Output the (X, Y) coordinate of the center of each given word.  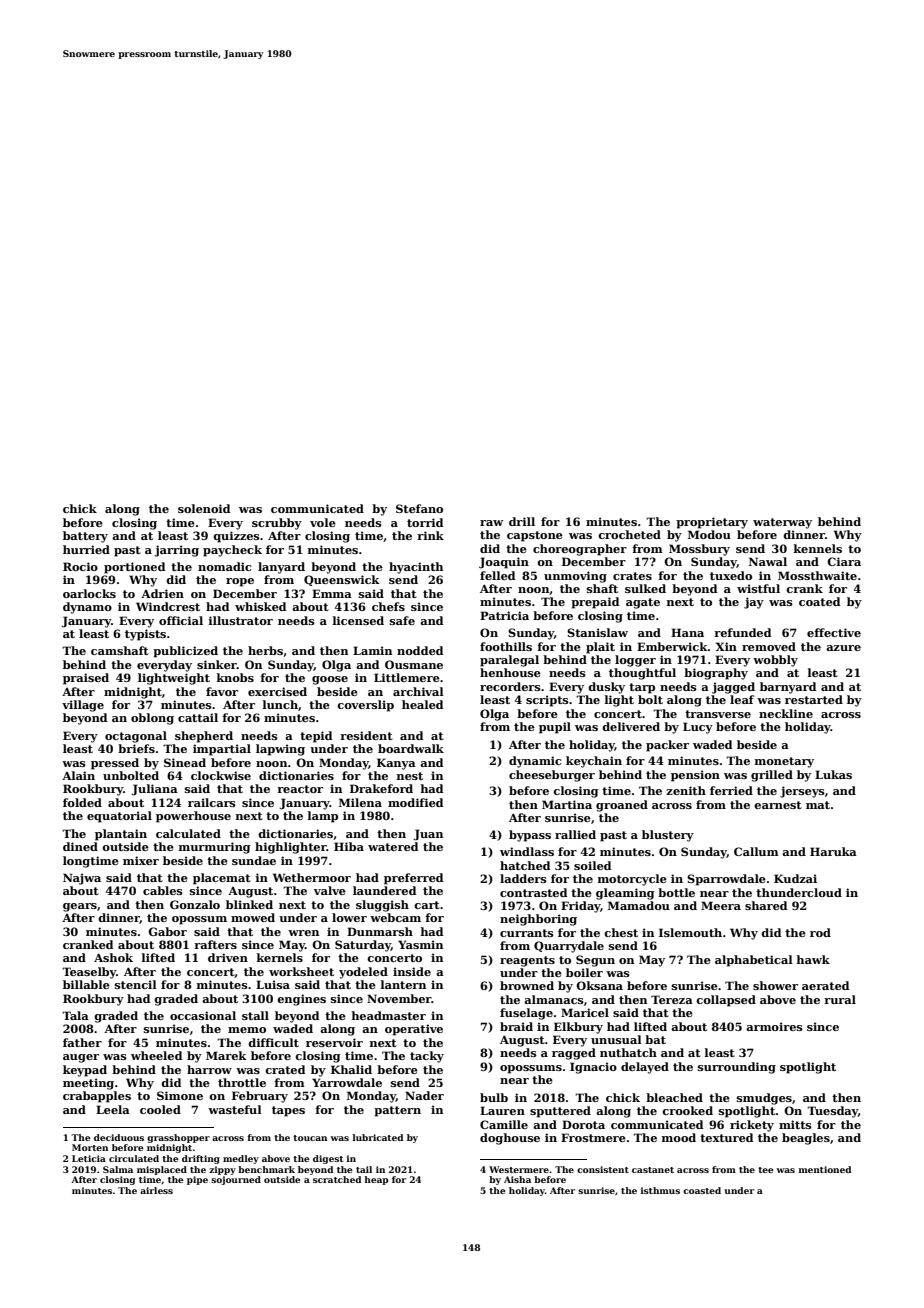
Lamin (372, 650)
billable (86, 984)
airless (156, 1190)
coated (819, 601)
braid (516, 1026)
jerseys (802, 792)
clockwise (221, 775)
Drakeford (381, 788)
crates (632, 576)
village (83, 706)
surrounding (737, 1068)
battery (85, 537)
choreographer (580, 550)
